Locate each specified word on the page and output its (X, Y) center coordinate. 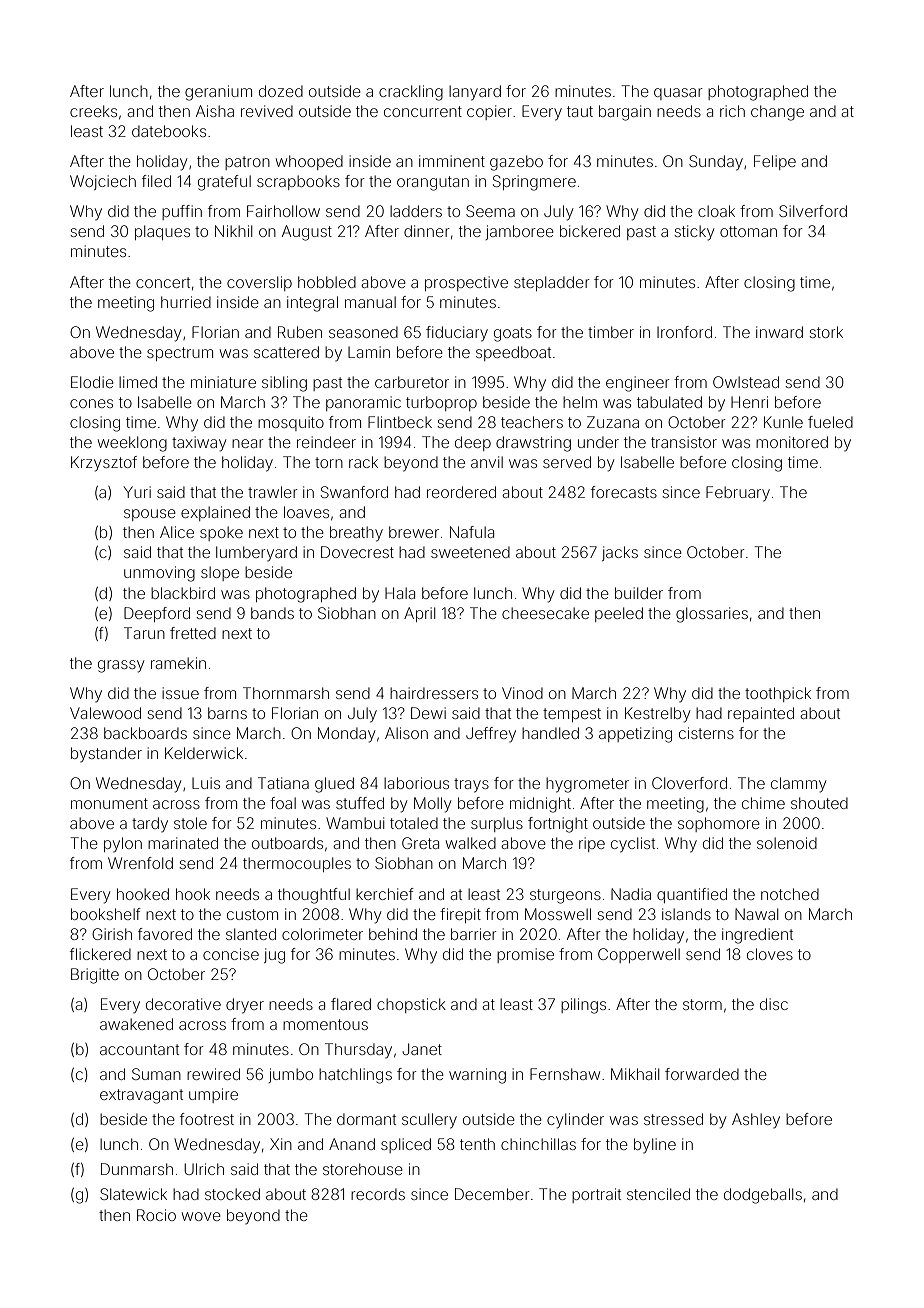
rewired (213, 1074)
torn (329, 462)
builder (639, 593)
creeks (93, 111)
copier (489, 112)
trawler (273, 492)
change (777, 113)
